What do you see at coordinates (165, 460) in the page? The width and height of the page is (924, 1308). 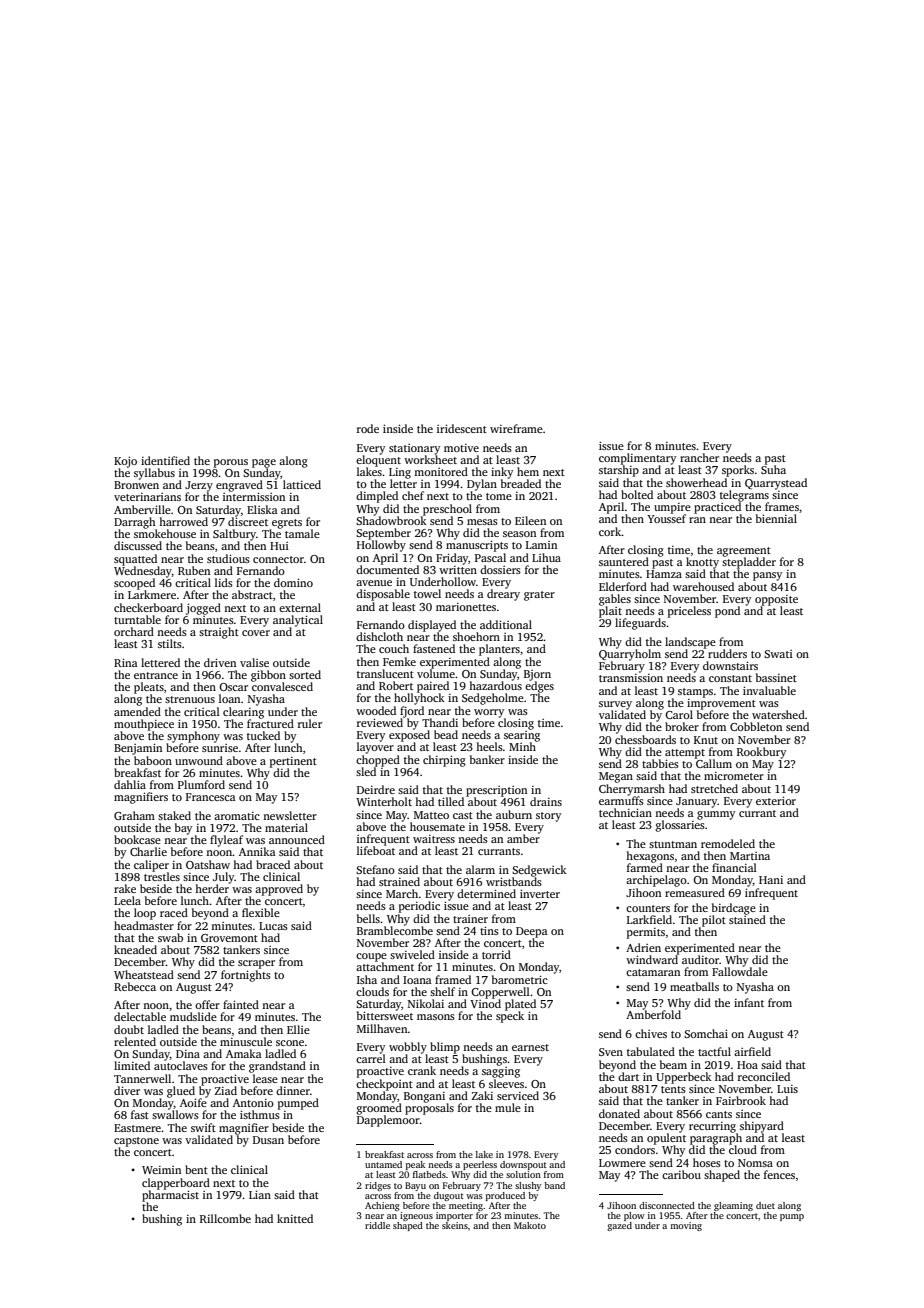 I see `identified` at bounding box center [165, 460].
